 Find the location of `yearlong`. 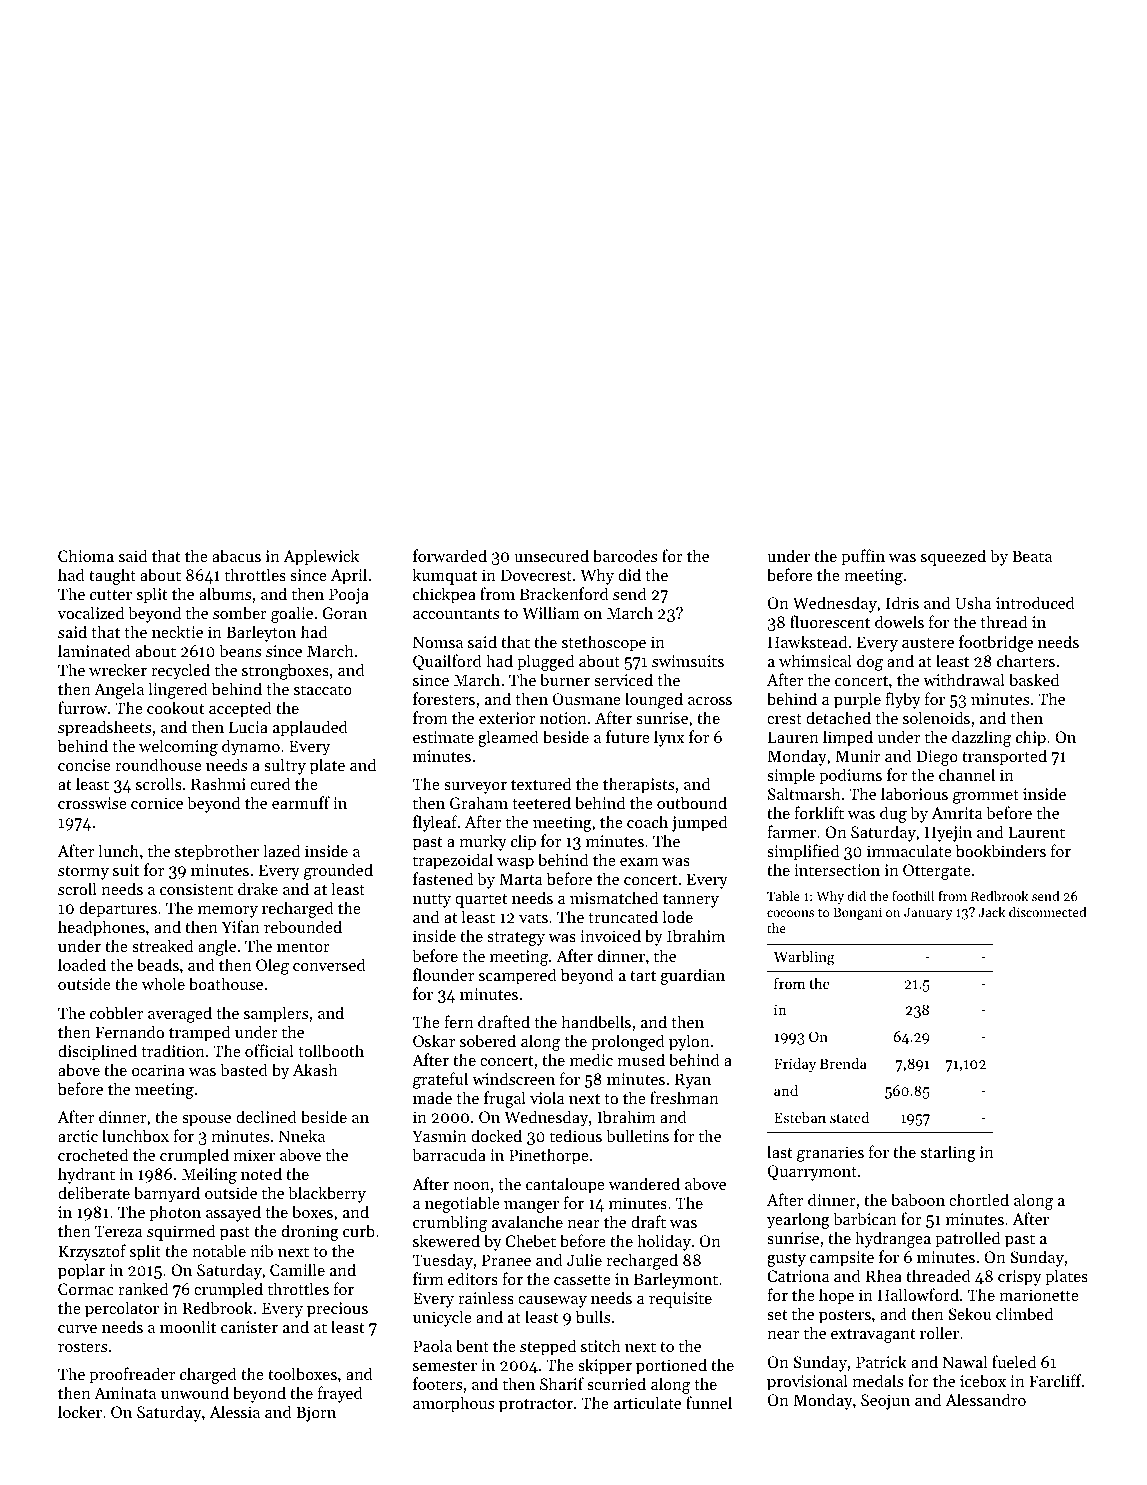

yearlong is located at coordinates (798, 1220).
